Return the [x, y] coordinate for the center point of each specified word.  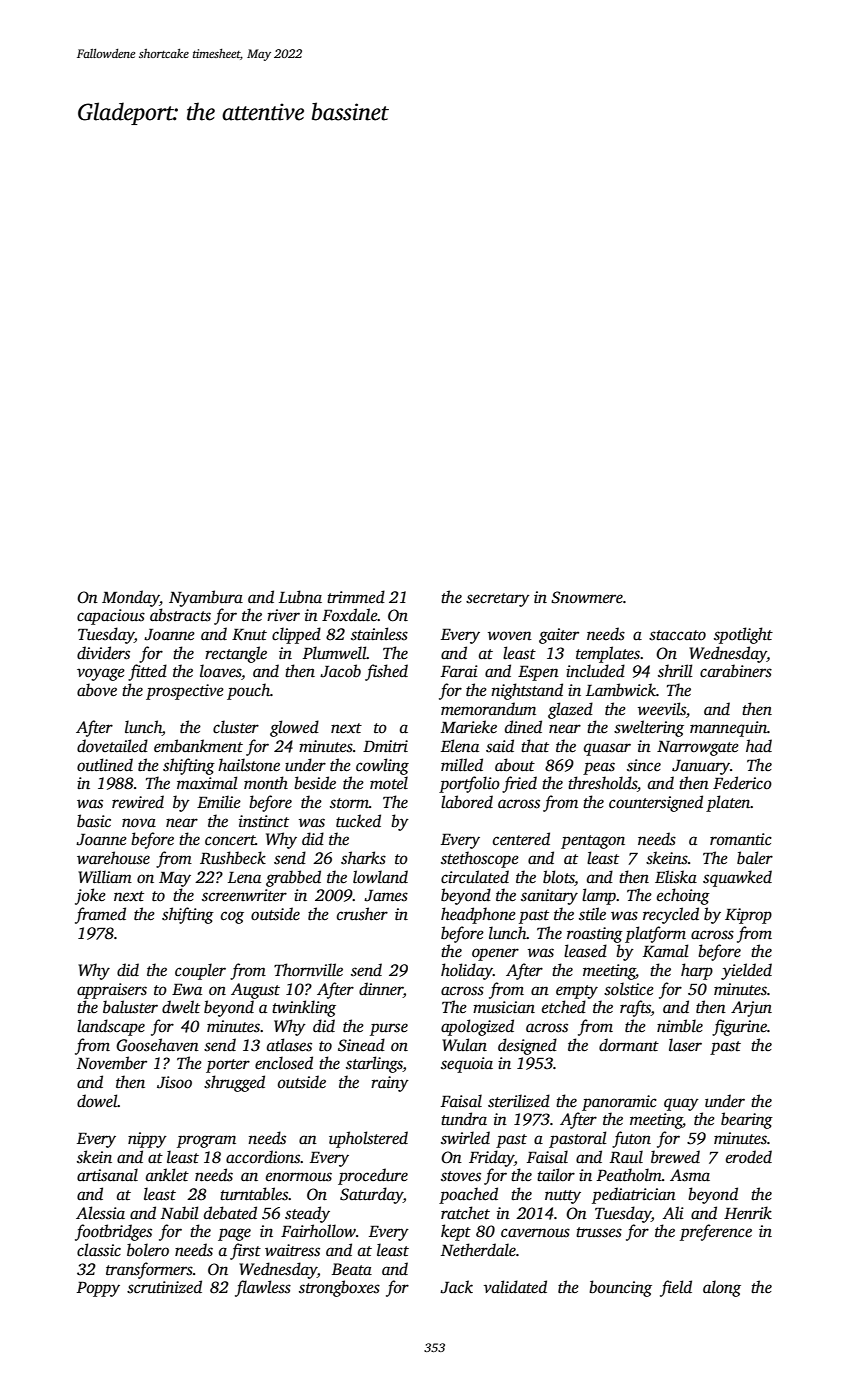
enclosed [284, 1063]
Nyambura [206, 598]
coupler [200, 971]
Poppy [98, 1289]
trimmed [356, 597]
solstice [629, 989]
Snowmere [587, 597]
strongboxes [339, 1288]
